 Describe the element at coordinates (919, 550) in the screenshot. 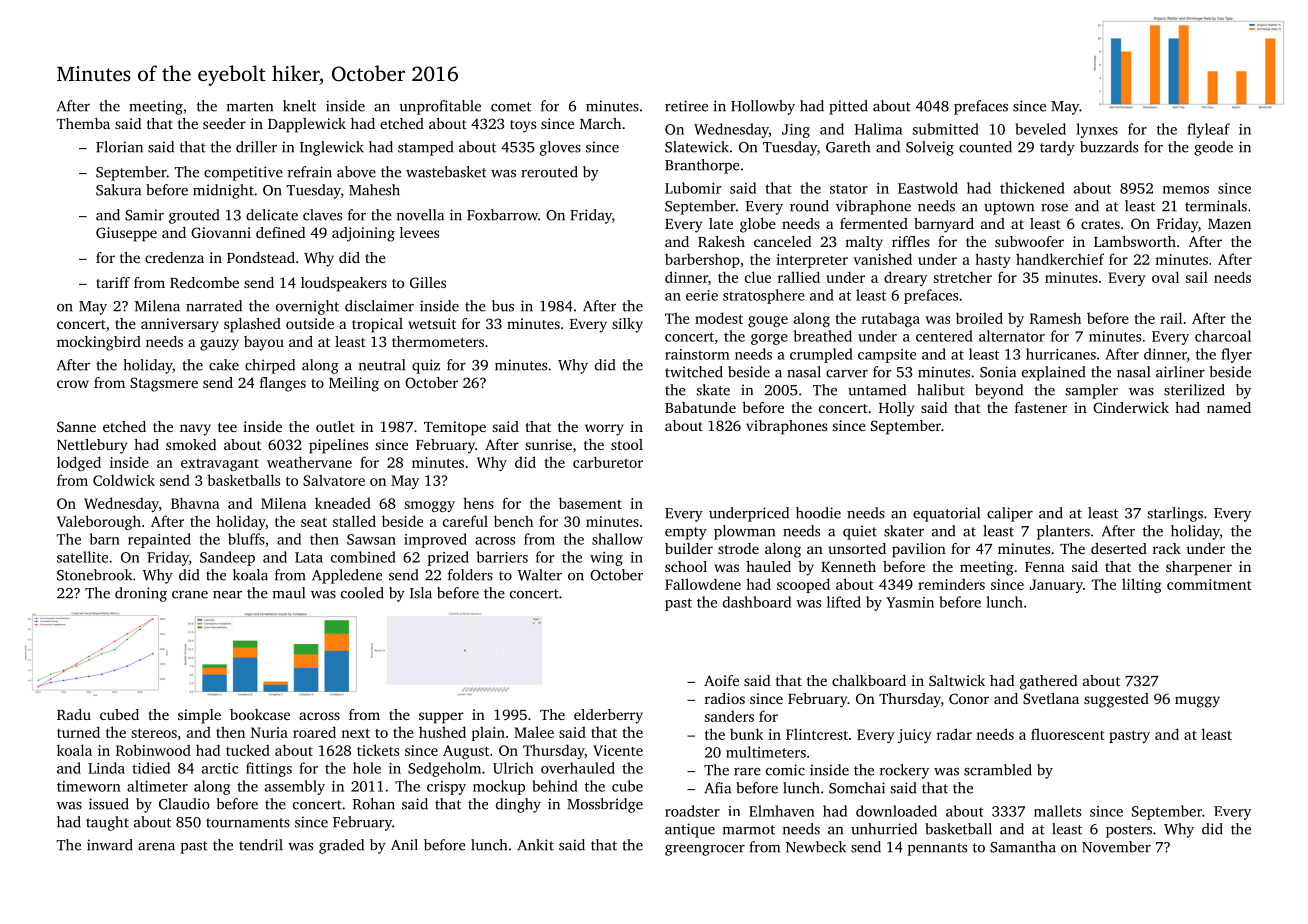

I see `pavilion` at that location.
